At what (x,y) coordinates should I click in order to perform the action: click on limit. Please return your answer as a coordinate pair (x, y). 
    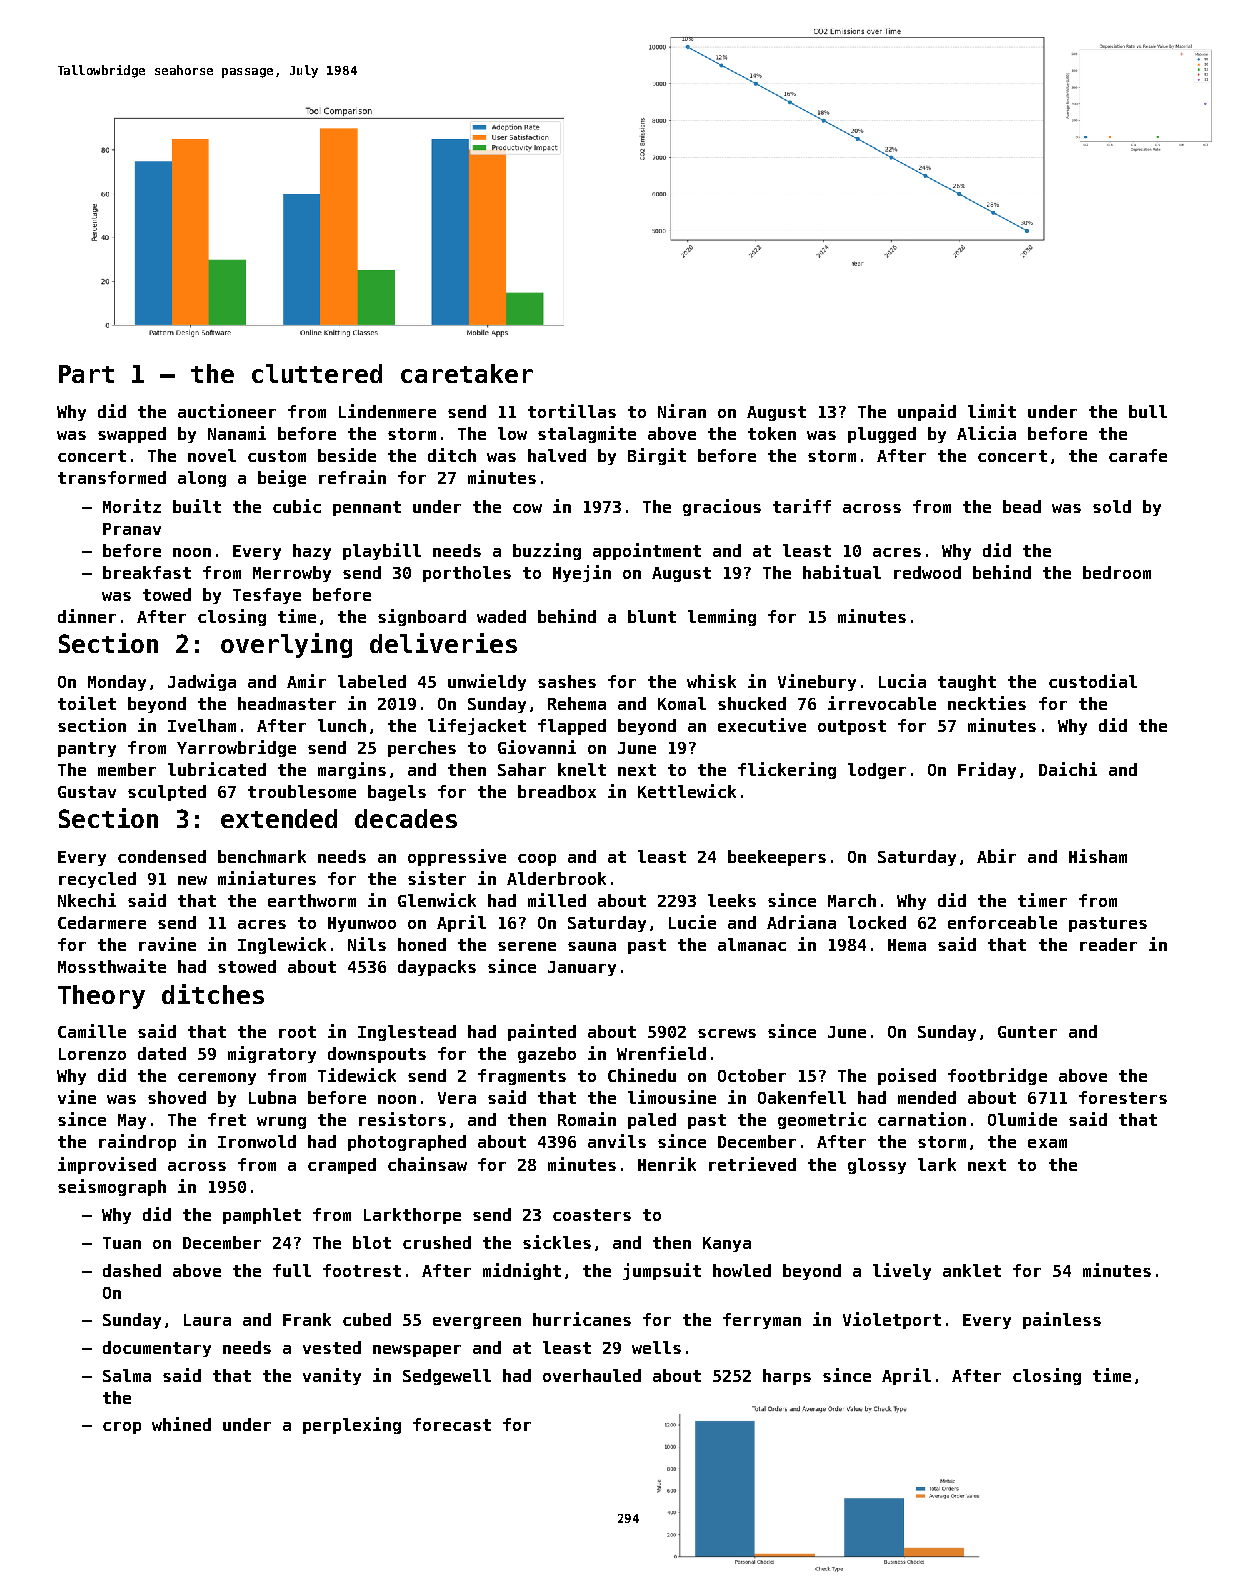
    Looking at the image, I should click on (992, 411).
